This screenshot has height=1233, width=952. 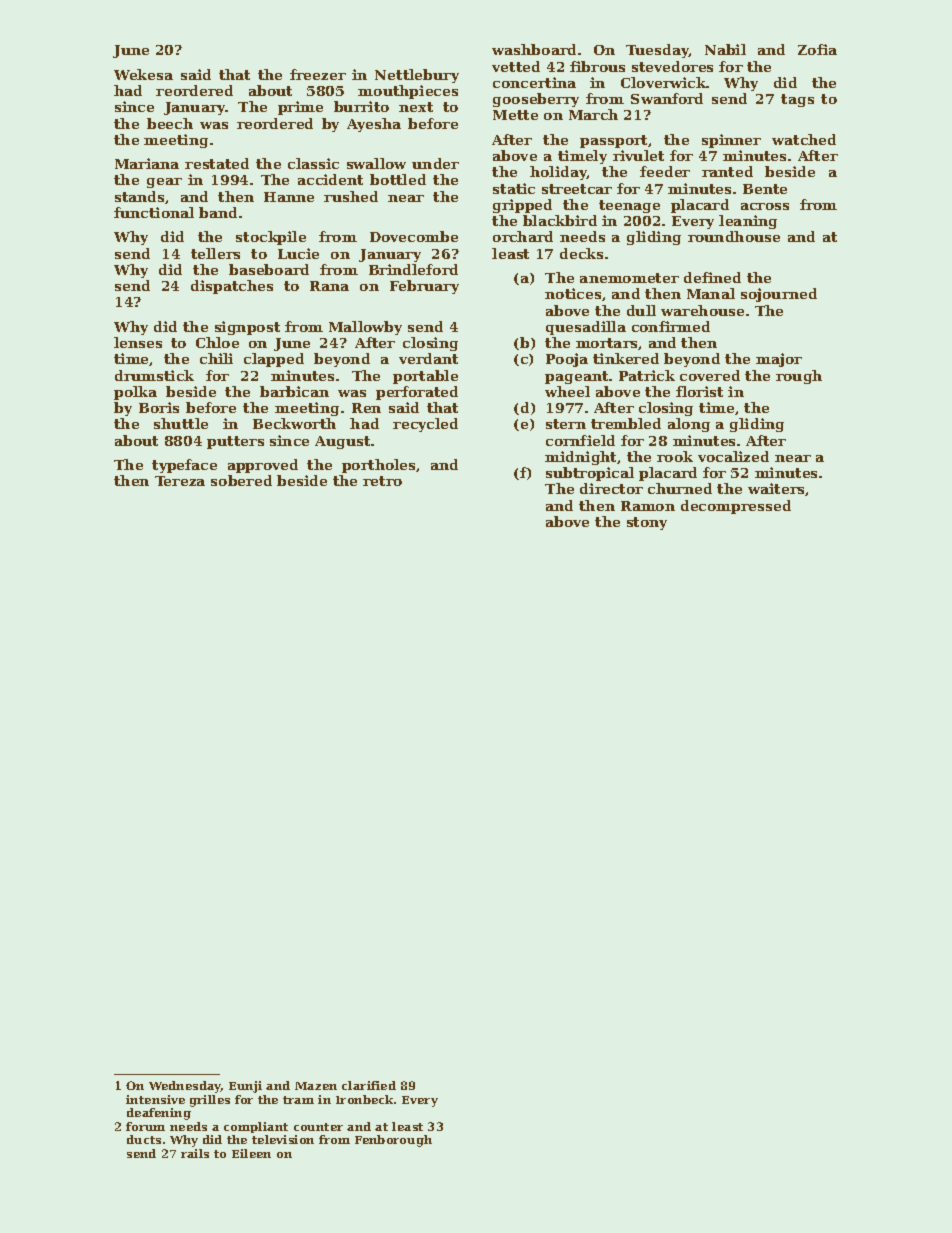 What do you see at coordinates (251, 1153) in the screenshot?
I see `Eileen` at bounding box center [251, 1153].
